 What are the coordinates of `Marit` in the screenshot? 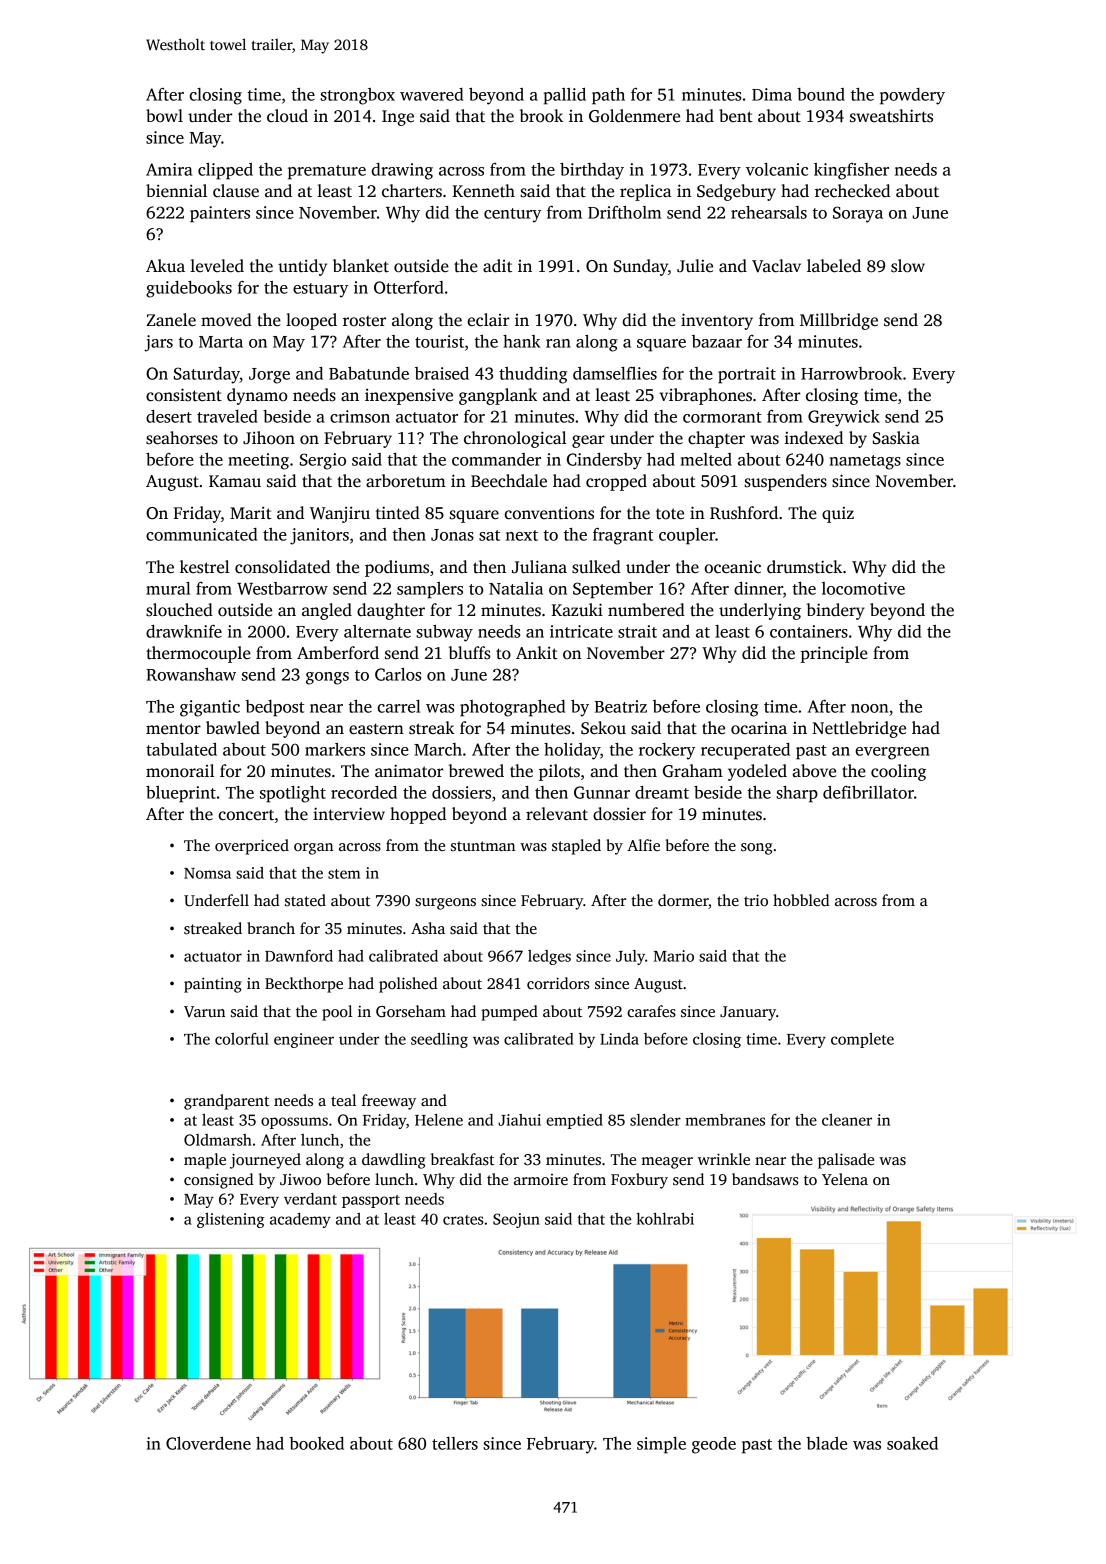 It's located at (251, 512).
